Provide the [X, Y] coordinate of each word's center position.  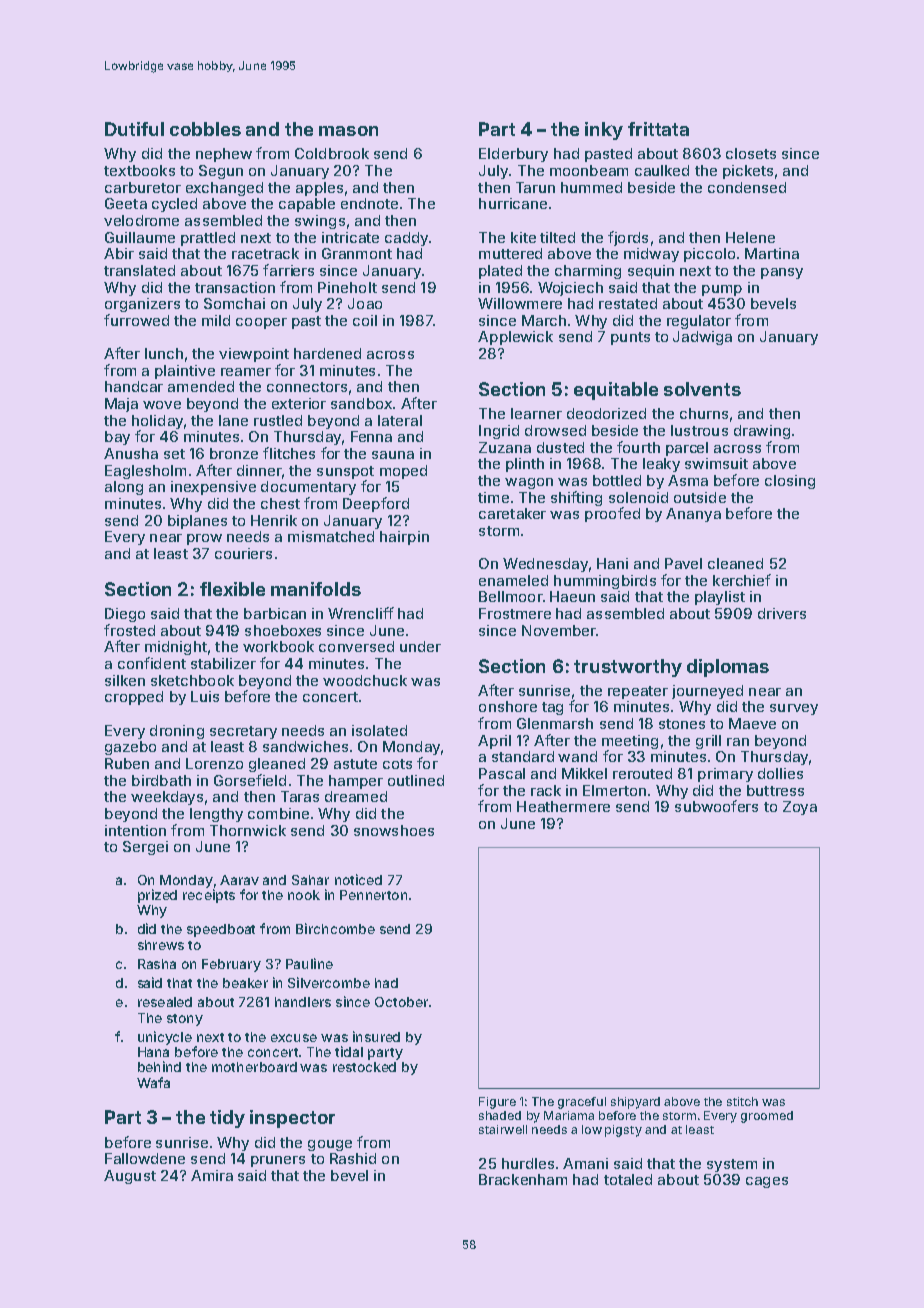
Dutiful [134, 129]
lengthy [216, 815]
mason [348, 131]
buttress [775, 790]
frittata [658, 129]
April [494, 742]
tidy [227, 1119]
